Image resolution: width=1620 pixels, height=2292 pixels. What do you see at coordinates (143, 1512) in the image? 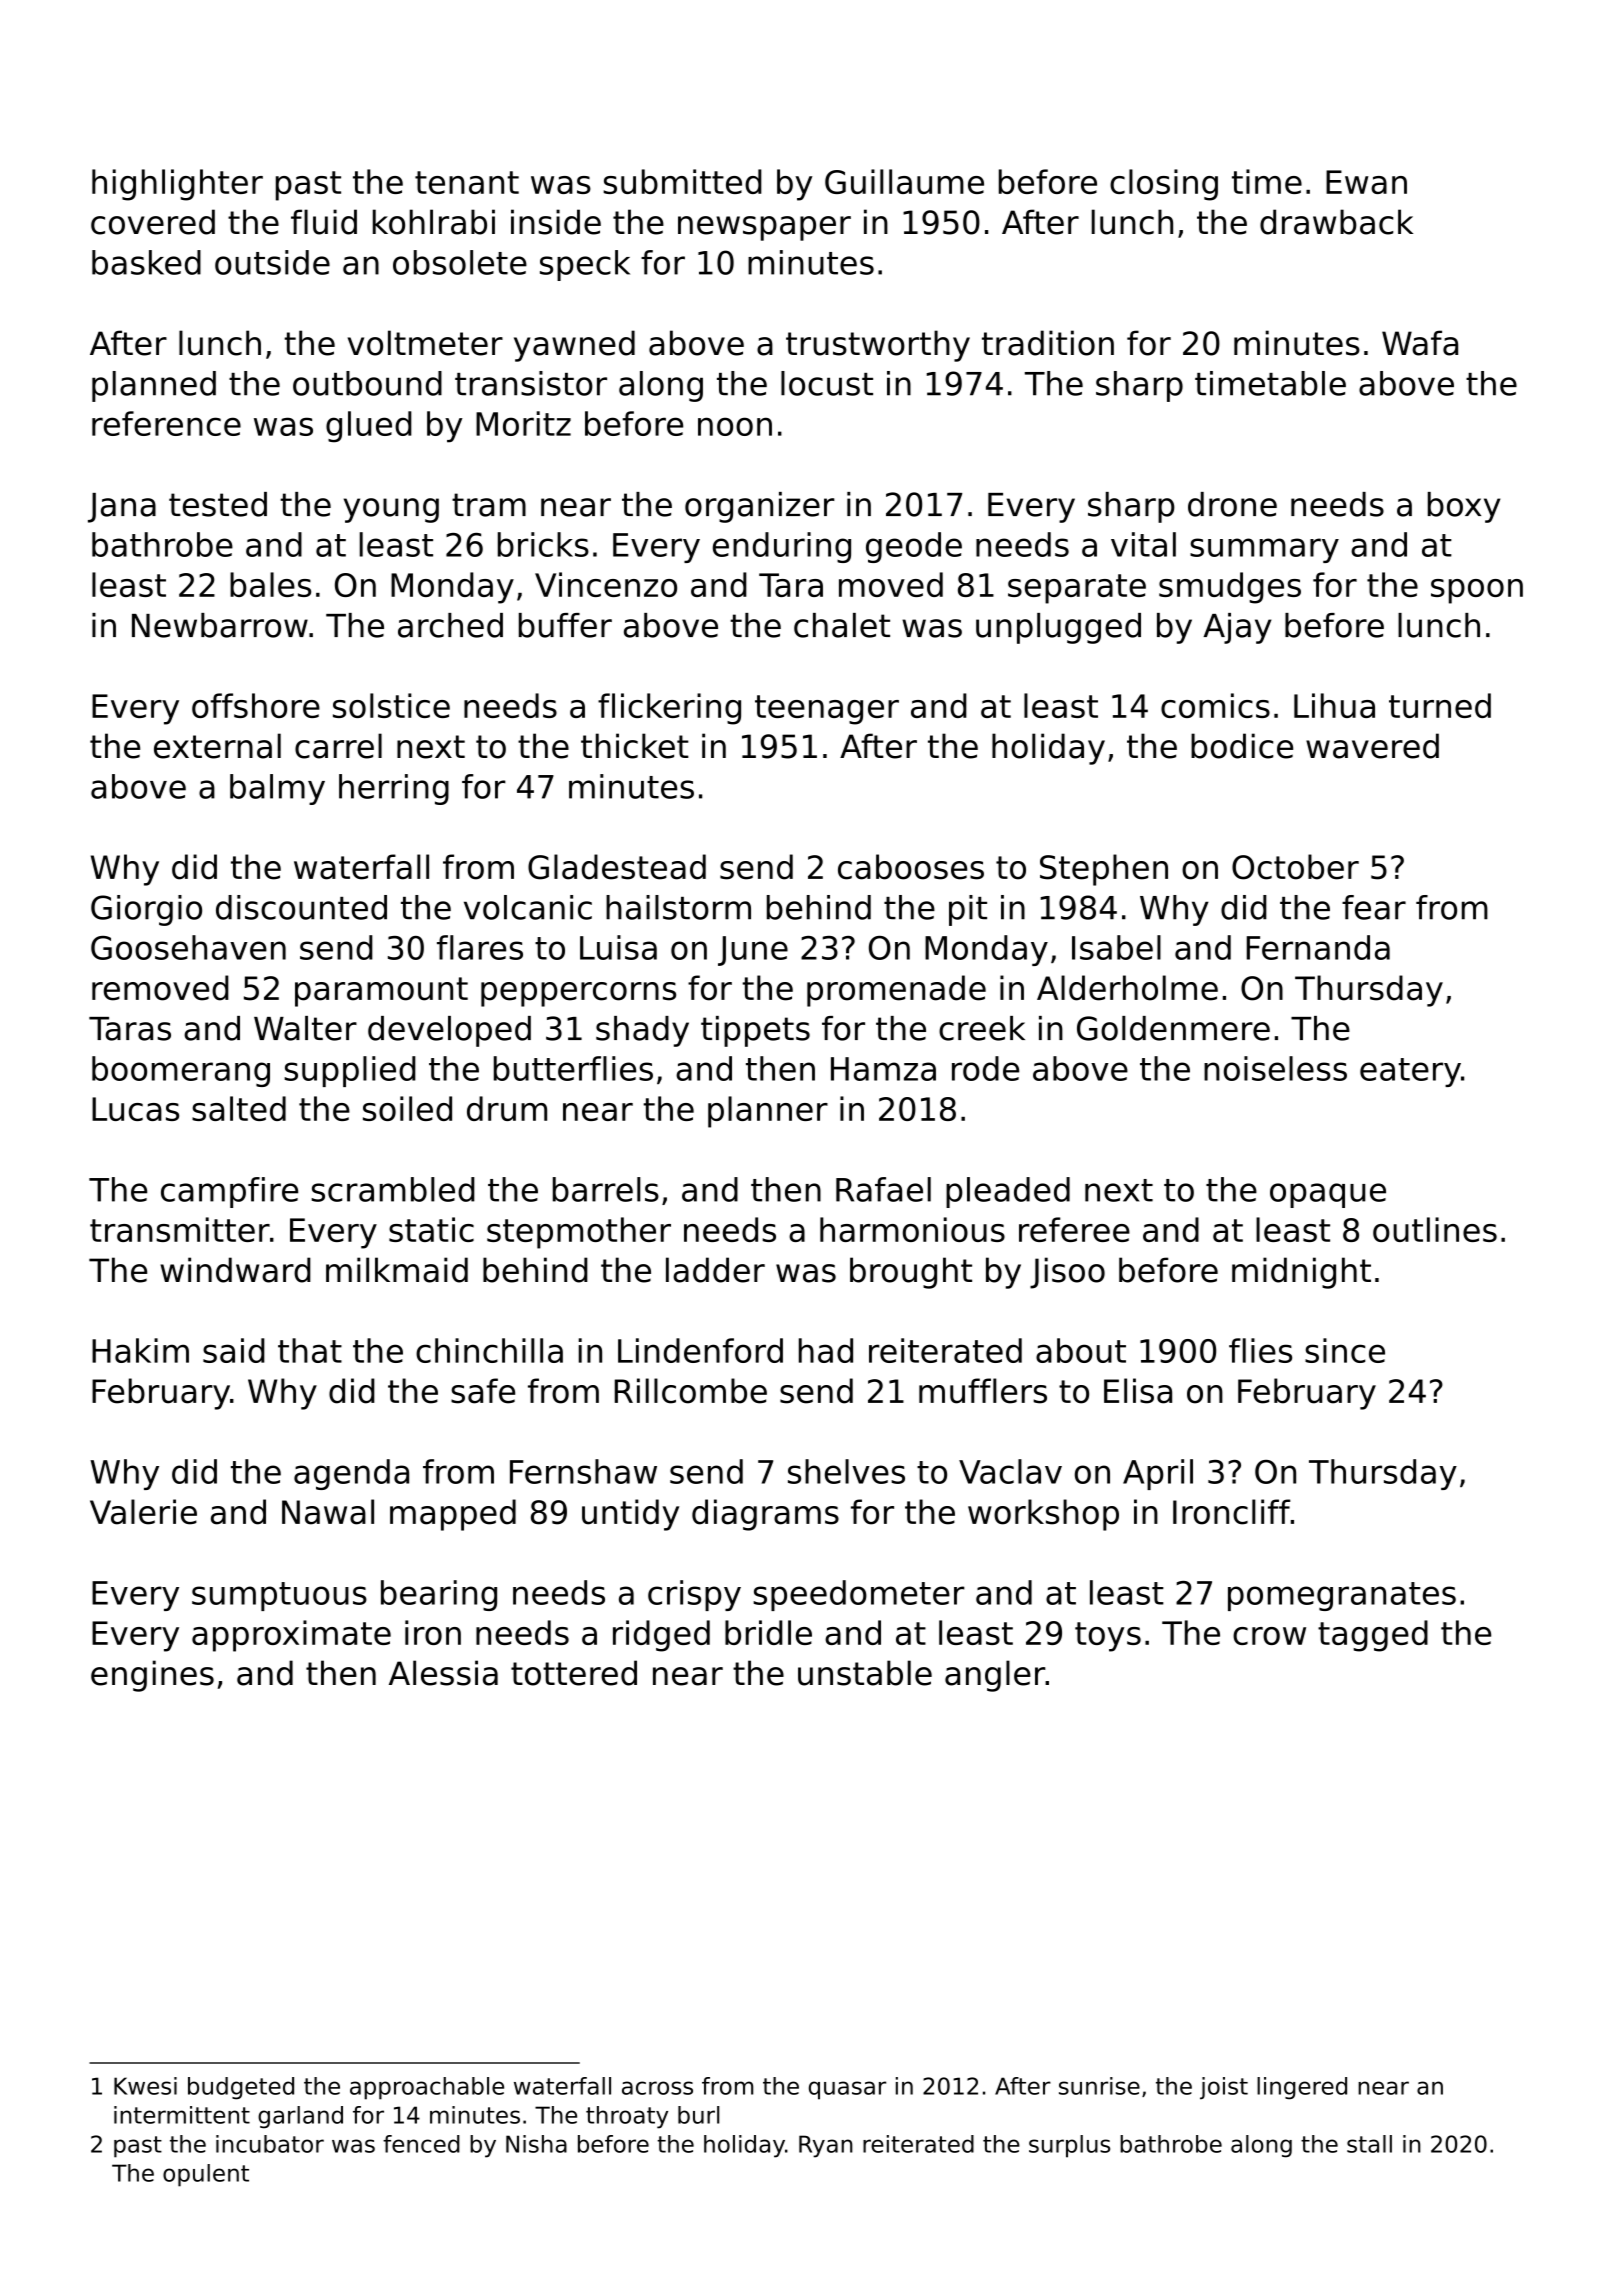
I see `Valerie` at bounding box center [143, 1512].
